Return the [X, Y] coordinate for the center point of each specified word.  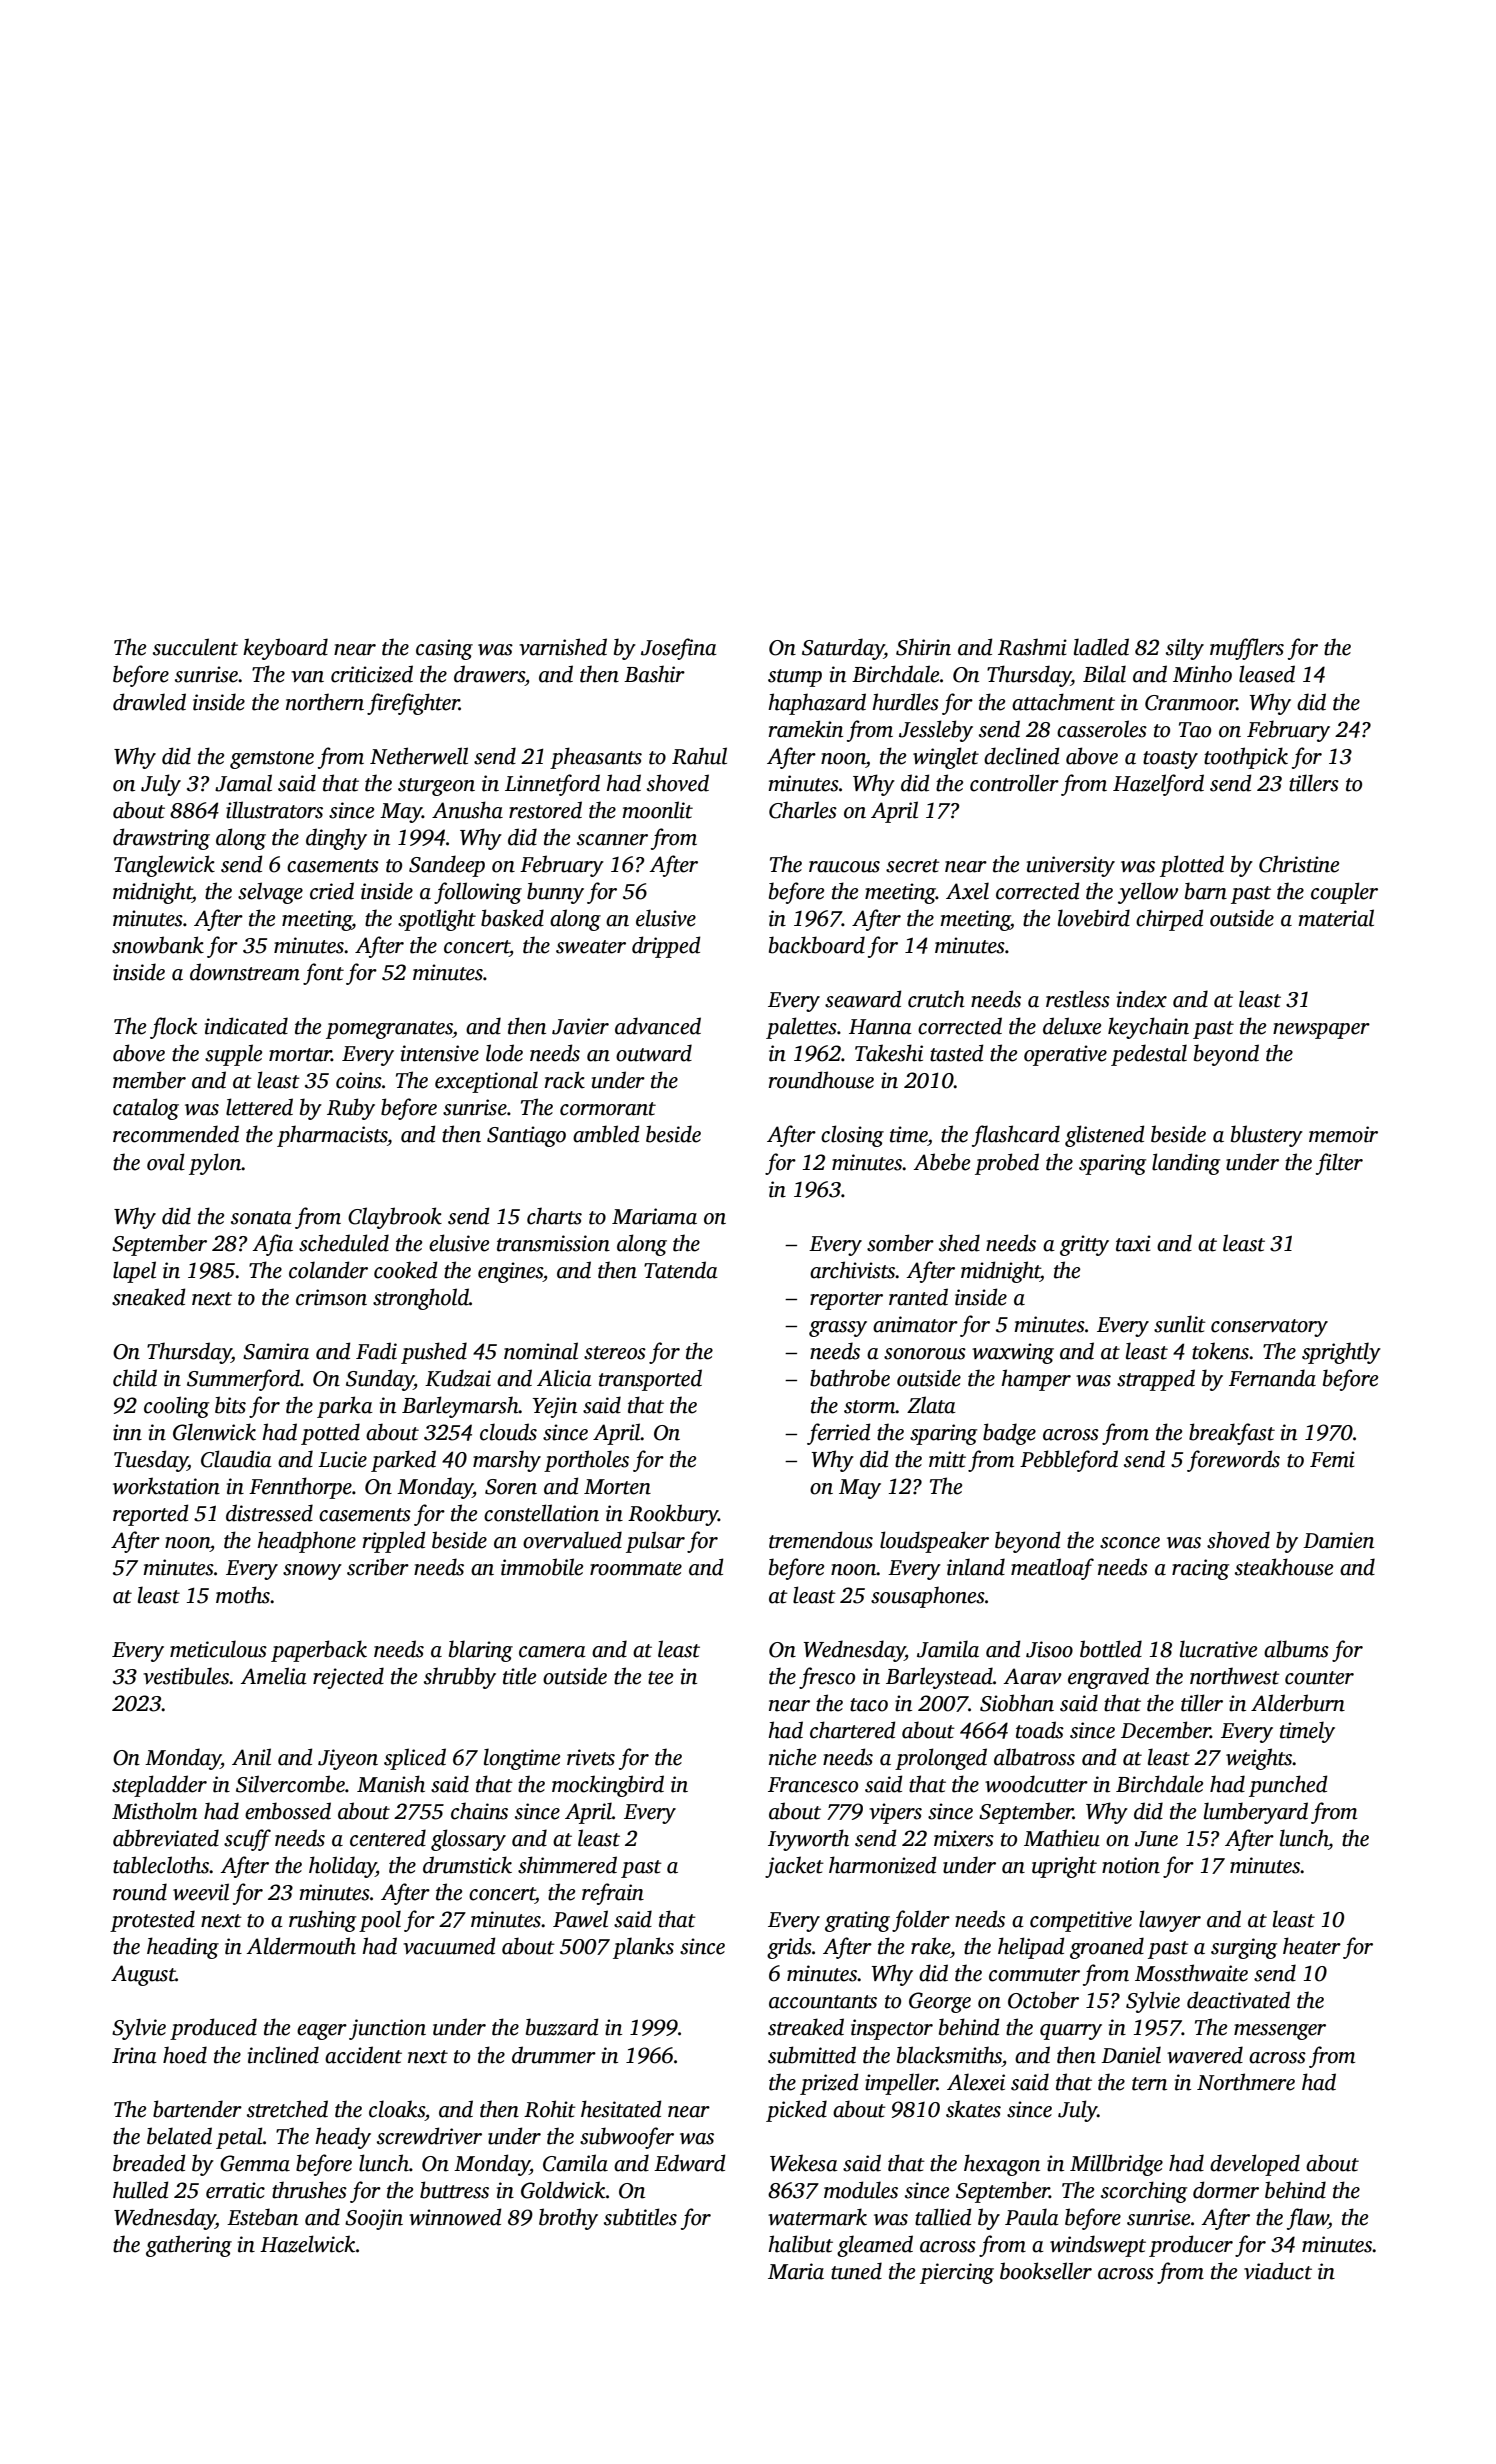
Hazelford [1158, 785]
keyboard [285, 649]
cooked [406, 1270]
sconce [1130, 1543]
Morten [617, 1487]
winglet [946, 758]
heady [343, 2138]
